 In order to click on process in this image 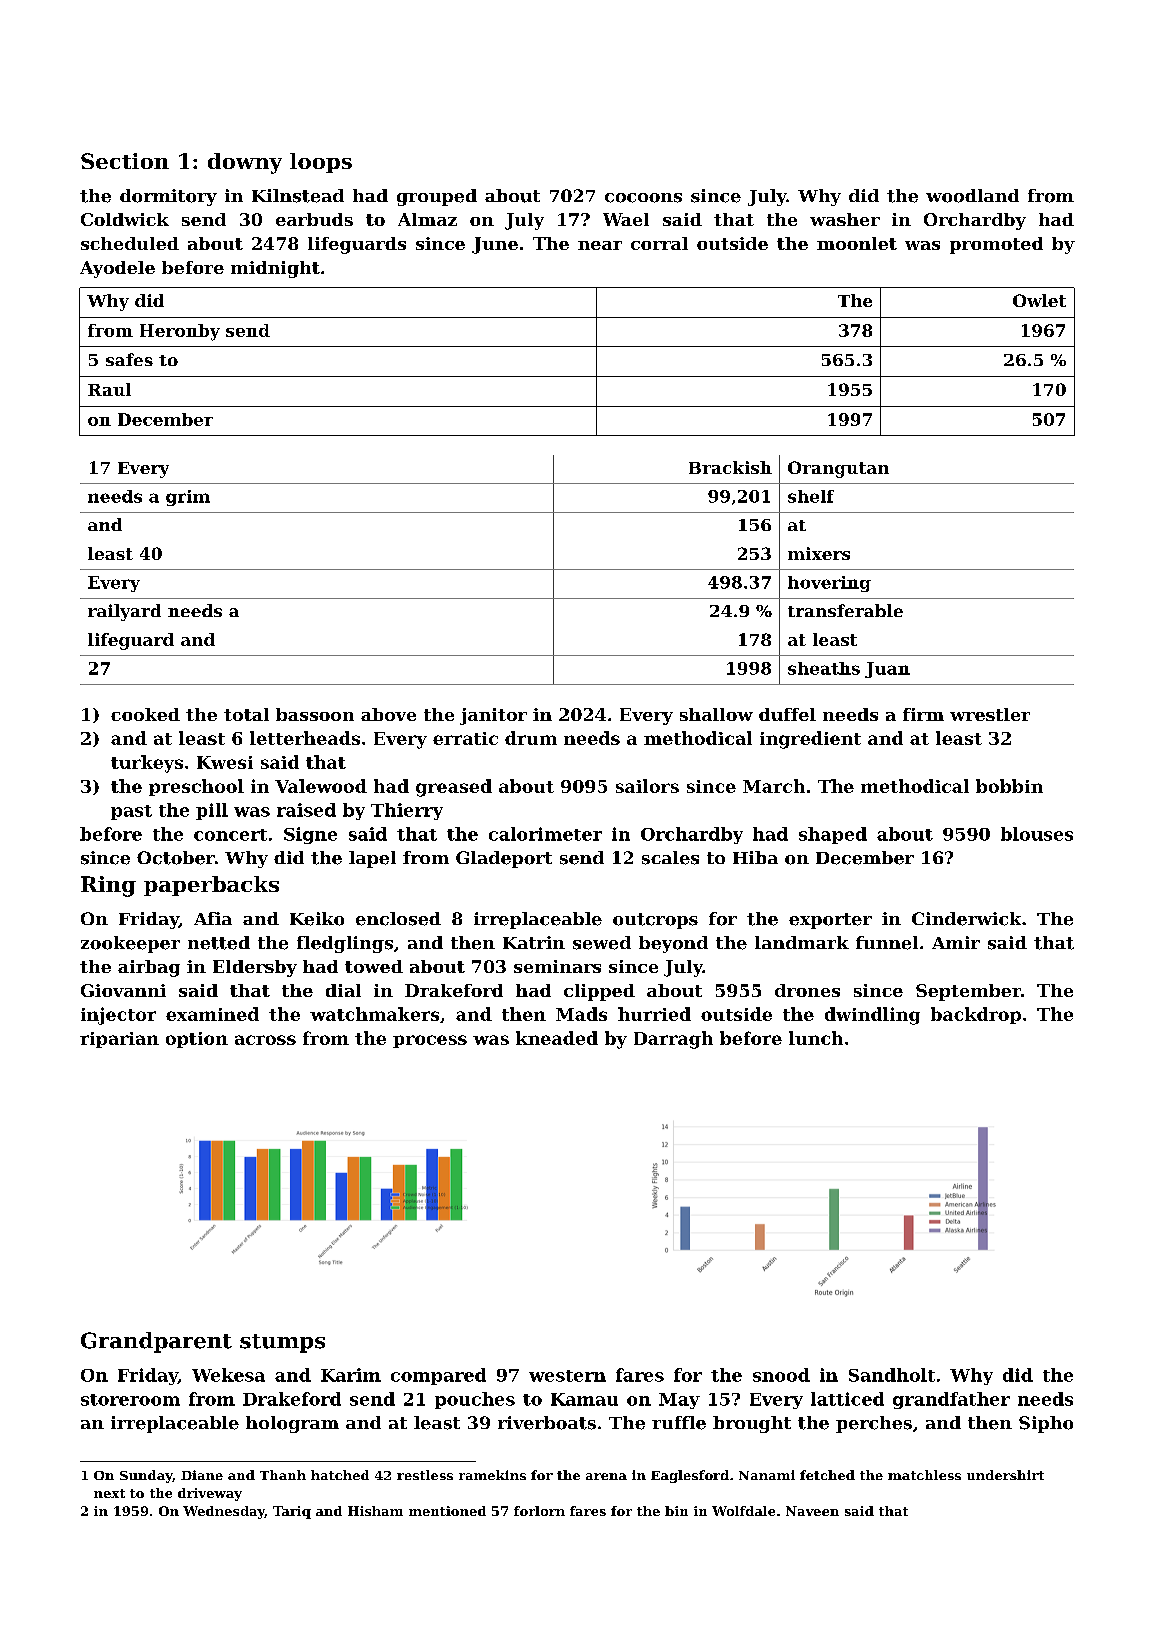, I will do `click(430, 1041)`.
